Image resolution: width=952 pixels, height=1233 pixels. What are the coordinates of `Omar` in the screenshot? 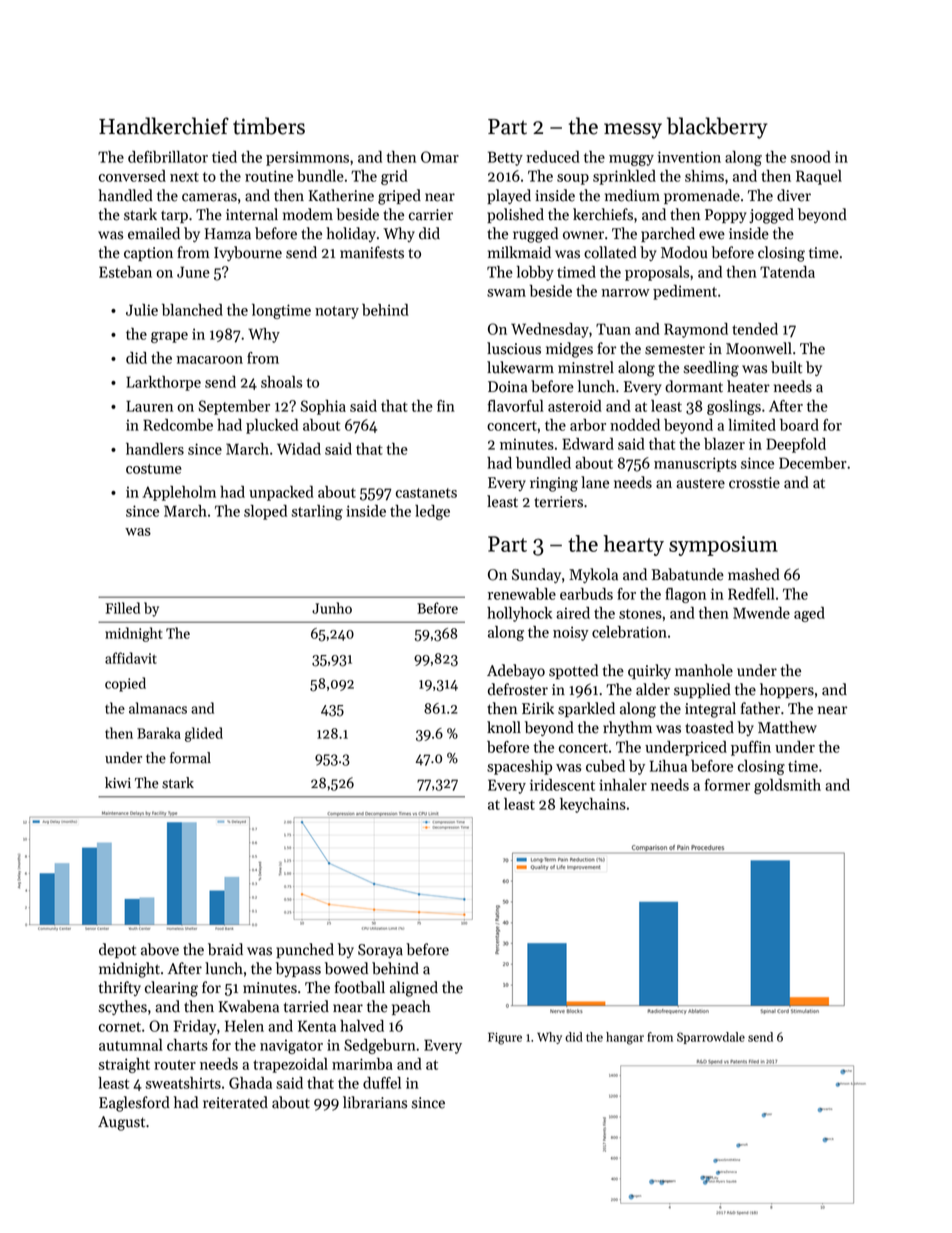 It's located at (440, 157).
